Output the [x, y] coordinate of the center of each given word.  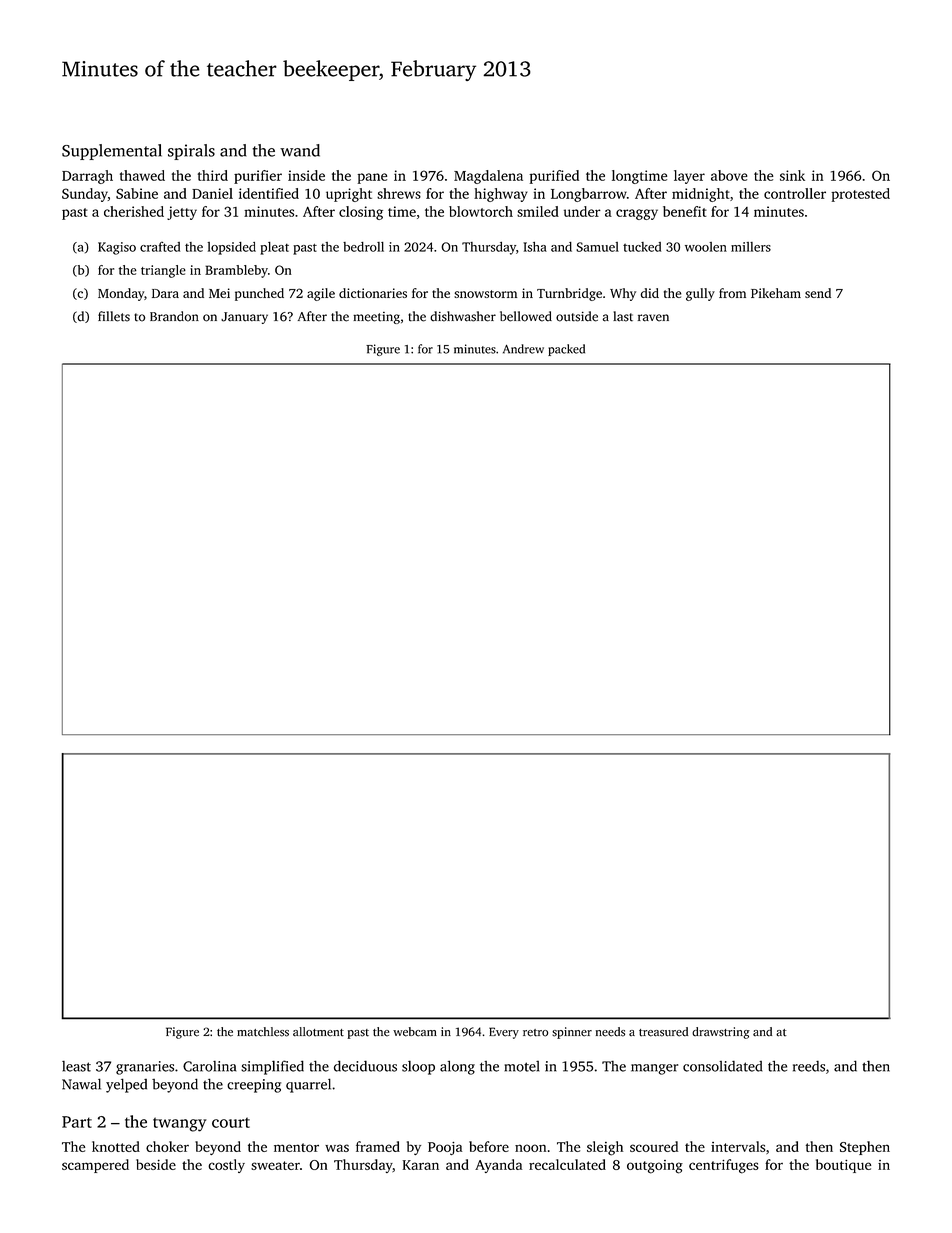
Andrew [523, 349]
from [732, 293]
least [76, 1066]
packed [566, 350]
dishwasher [463, 316]
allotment [318, 1032]
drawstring [721, 1033]
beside [156, 1164]
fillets [114, 316]
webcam [415, 1032]
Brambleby [236, 271]
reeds [809, 1066]
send [818, 293]
